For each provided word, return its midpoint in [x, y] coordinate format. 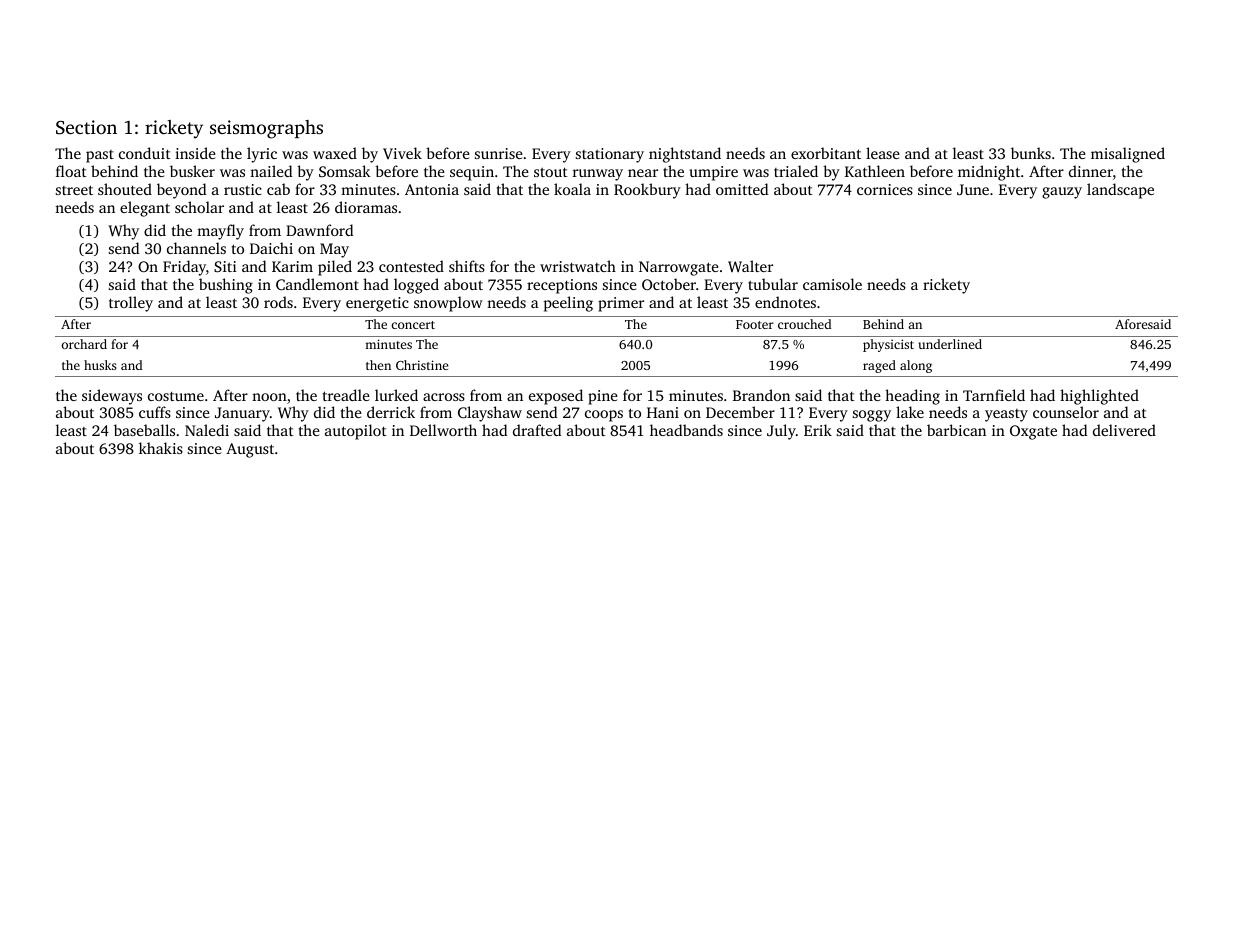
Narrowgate [679, 268]
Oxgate [1033, 432]
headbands [686, 430]
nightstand [685, 155]
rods [278, 302]
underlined [950, 344]
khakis [161, 448]
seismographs [266, 129]
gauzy [1062, 193]
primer [621, 304]
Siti [225, 266]
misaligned [1128, 155]
